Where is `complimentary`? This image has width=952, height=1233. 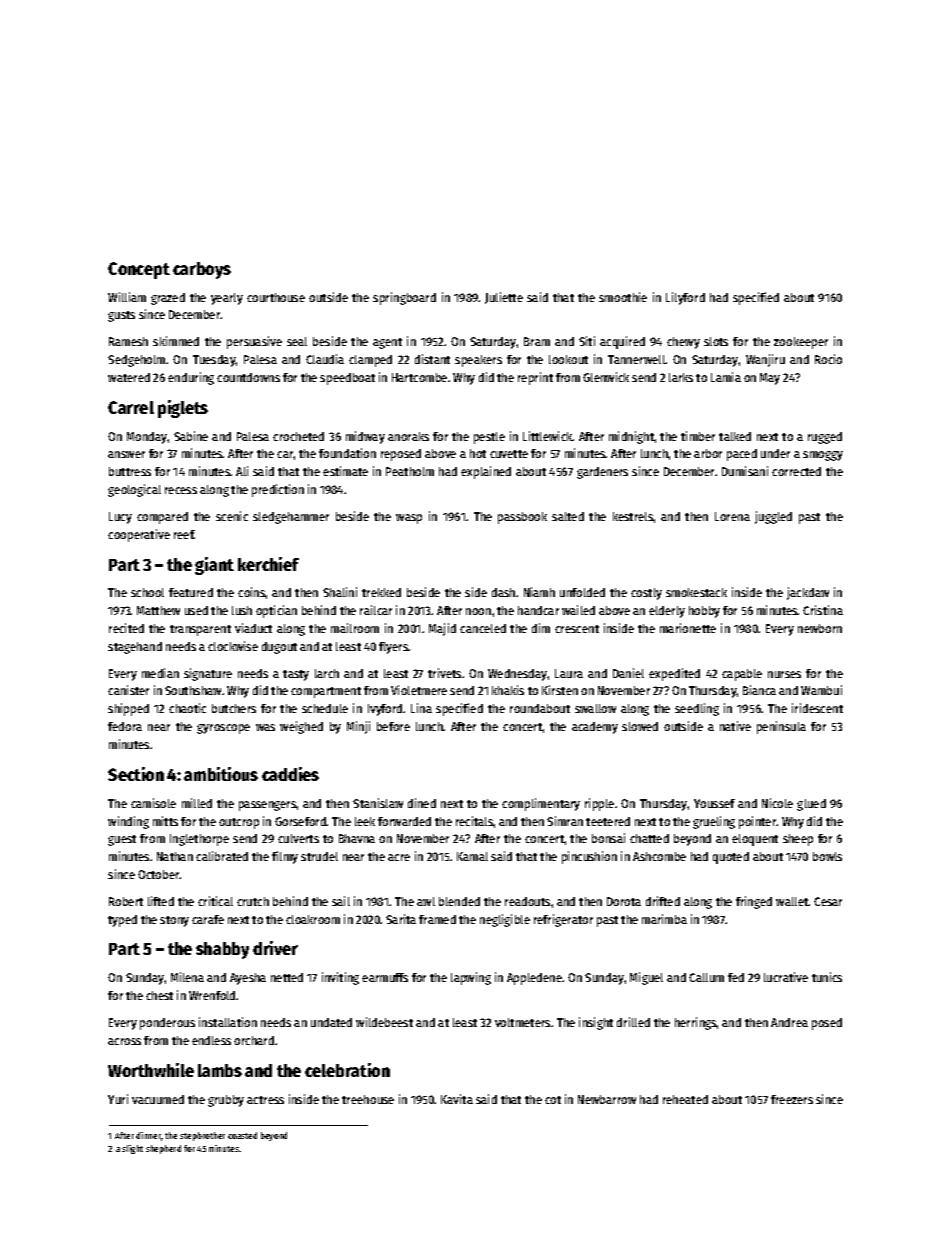
complimentary is located at coordinates (541, 804).
